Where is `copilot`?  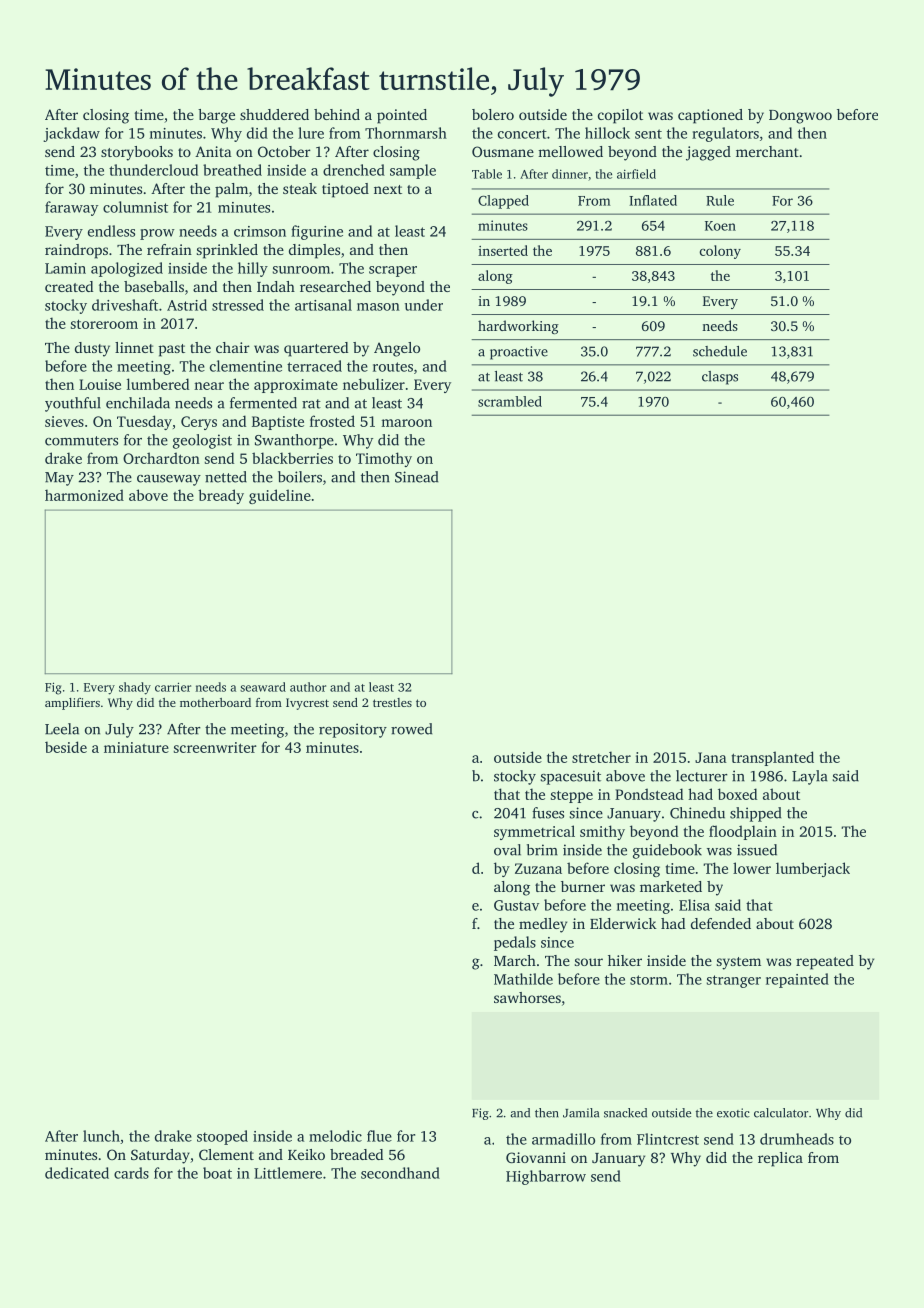
copilot is located at coordinates (620, 116).
